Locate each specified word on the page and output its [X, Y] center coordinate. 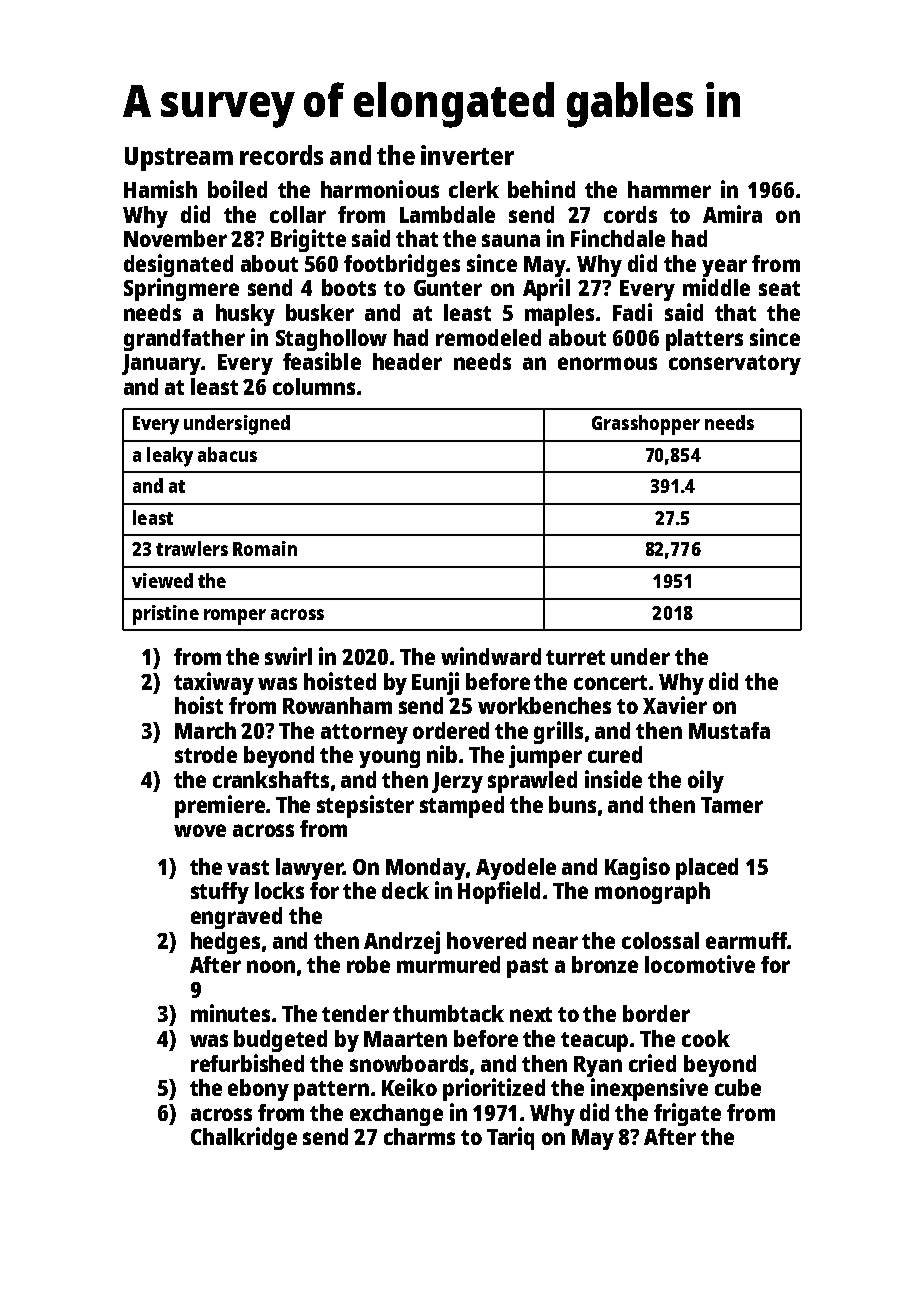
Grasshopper [646, 425]
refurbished [247, 1063]
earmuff [746, 940]
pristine [166, 615]
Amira [732, 214]
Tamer [732, 805]
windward [491, 656]
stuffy [220, 893]
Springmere [181, 289]
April [546, 289]
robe [368, 964]
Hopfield [499, 892]
